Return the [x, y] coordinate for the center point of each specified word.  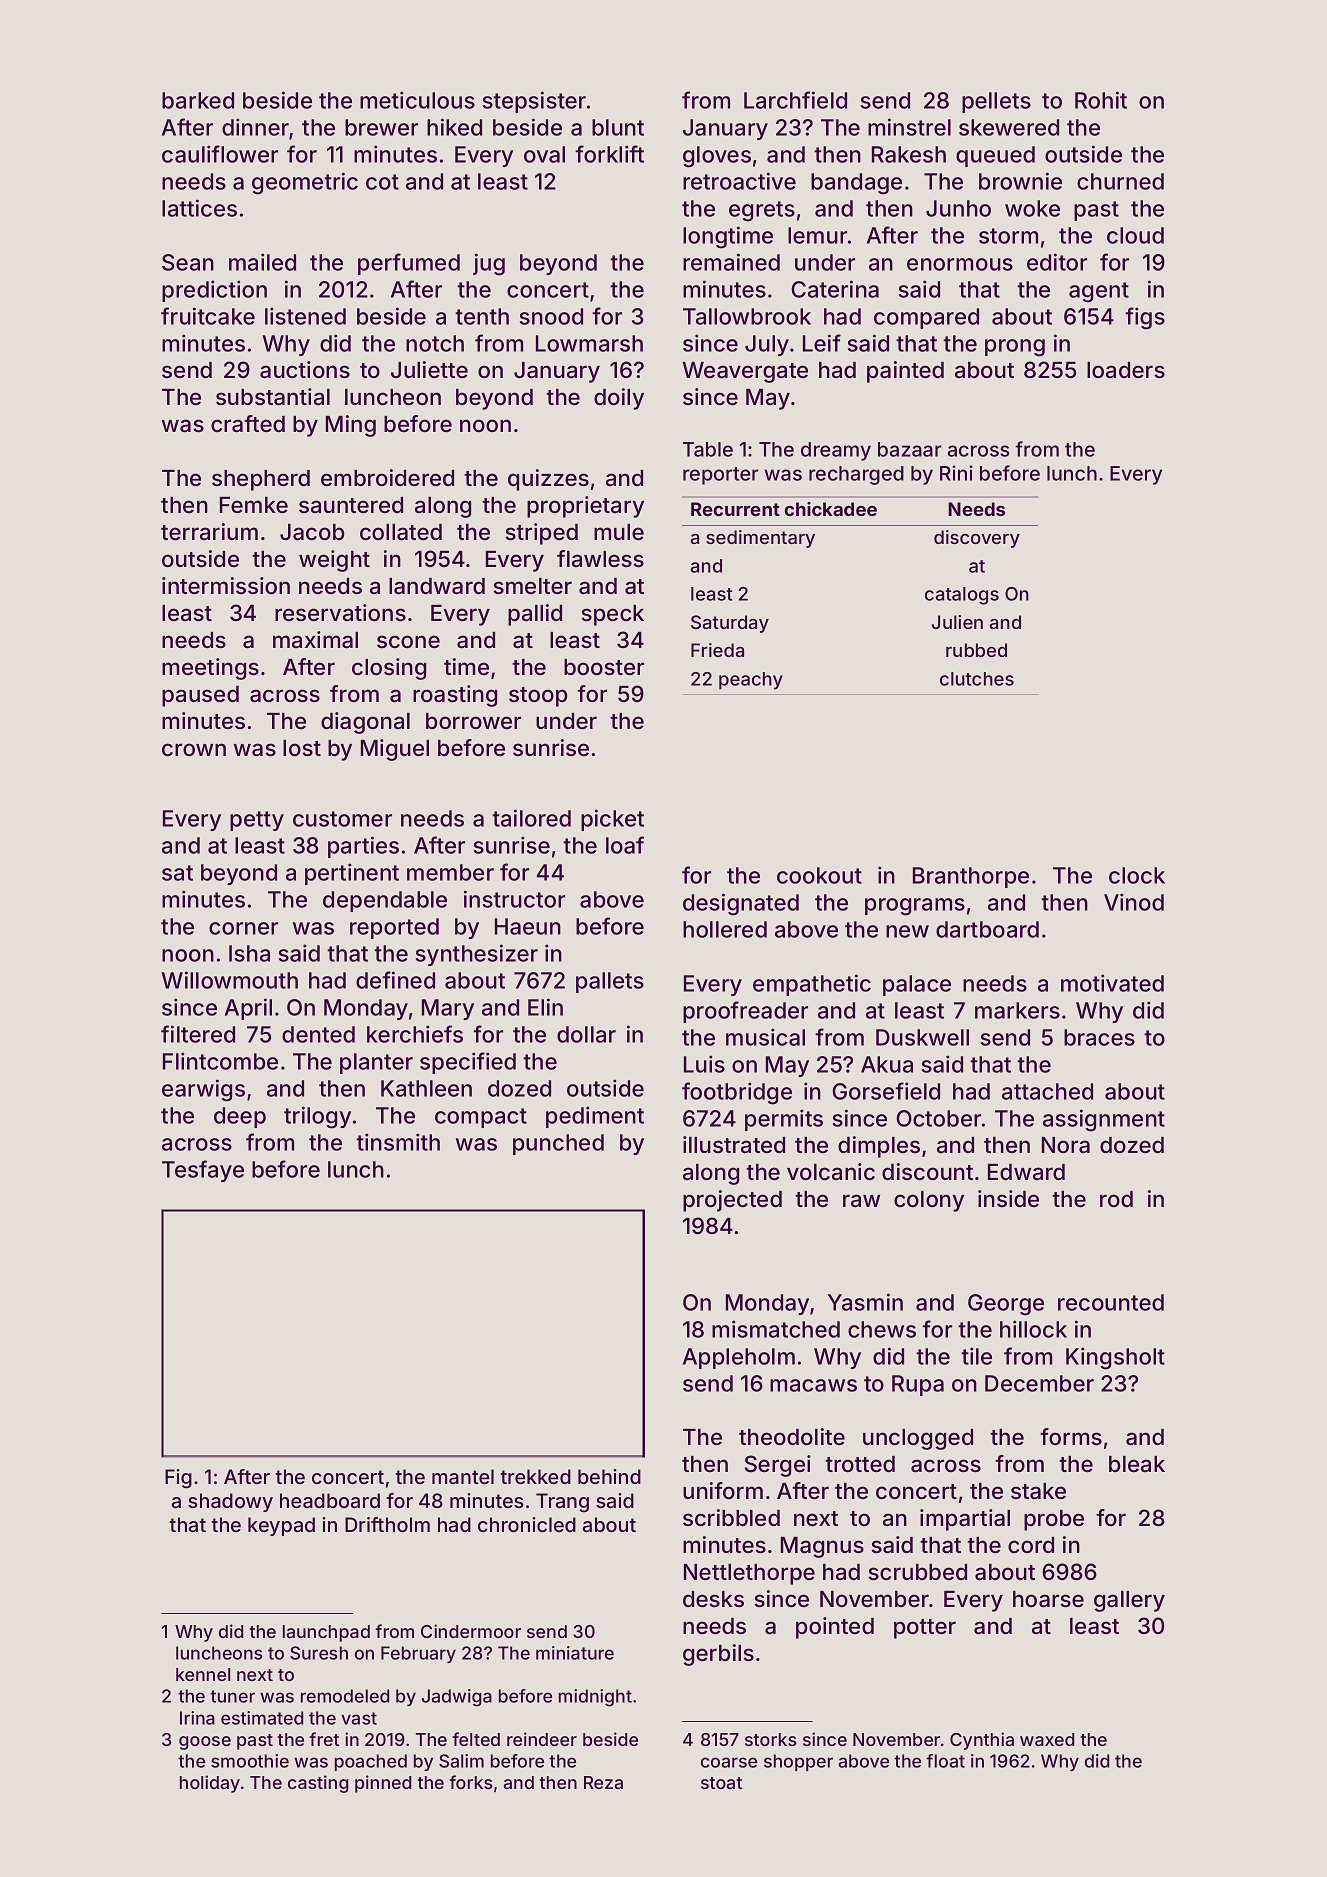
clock [1137, 875]
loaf [625, 845]
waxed [1047, 1739]
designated [741, 904]
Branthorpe [971, 877]
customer [342, 819]
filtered [198, 1034]
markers [1017, 1010]
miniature [575, 1653]
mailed [262, 262]
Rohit [1101, 100]
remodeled [345, 1696]
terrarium [209, 531]
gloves [717, 157]
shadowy [230, 1502]
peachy [751, 681]
